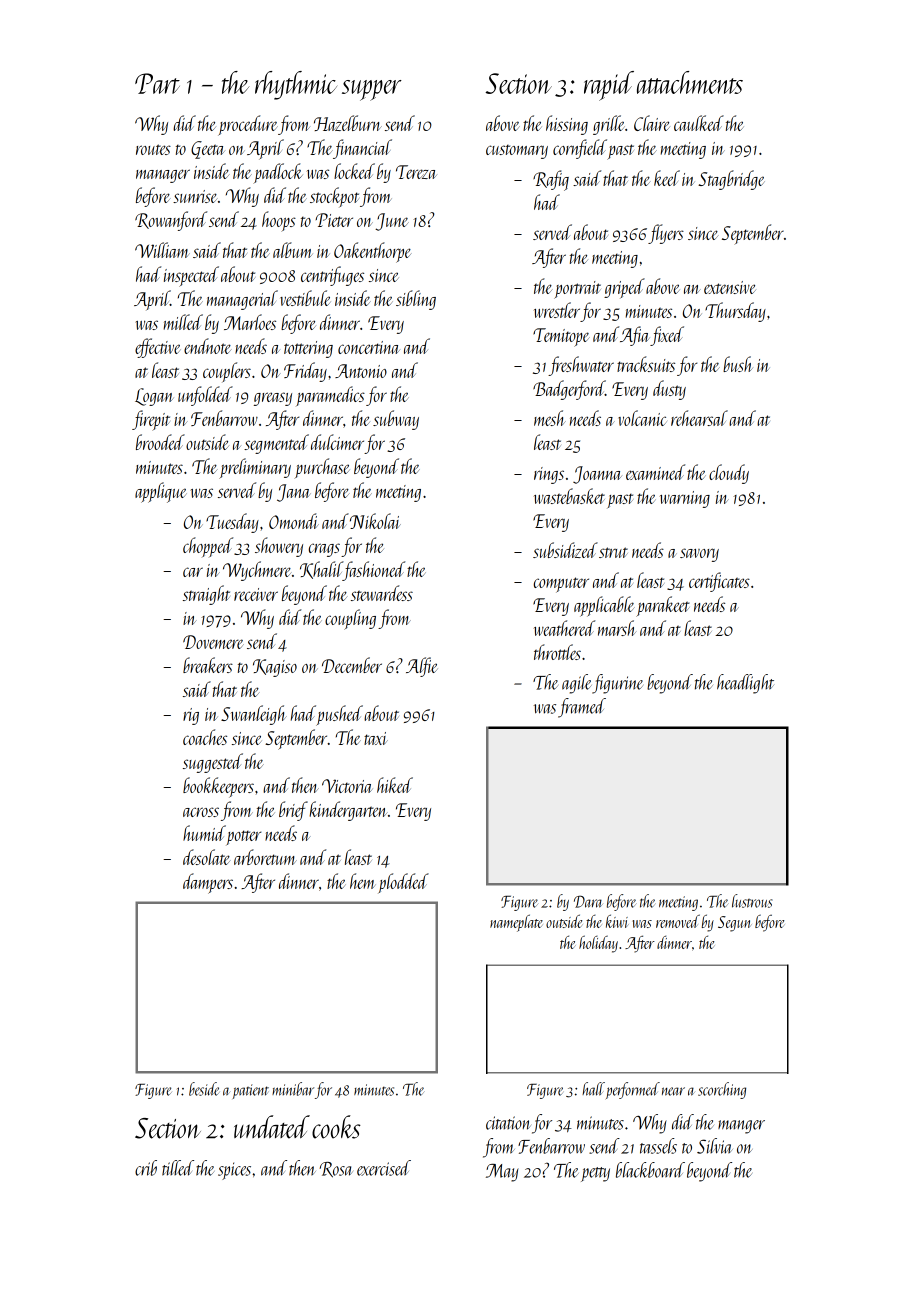 This document has width=924, height=1311. What do you see at coordinates (624, 288) in the document?
I see `griped` at bounding box center [624, 288].
